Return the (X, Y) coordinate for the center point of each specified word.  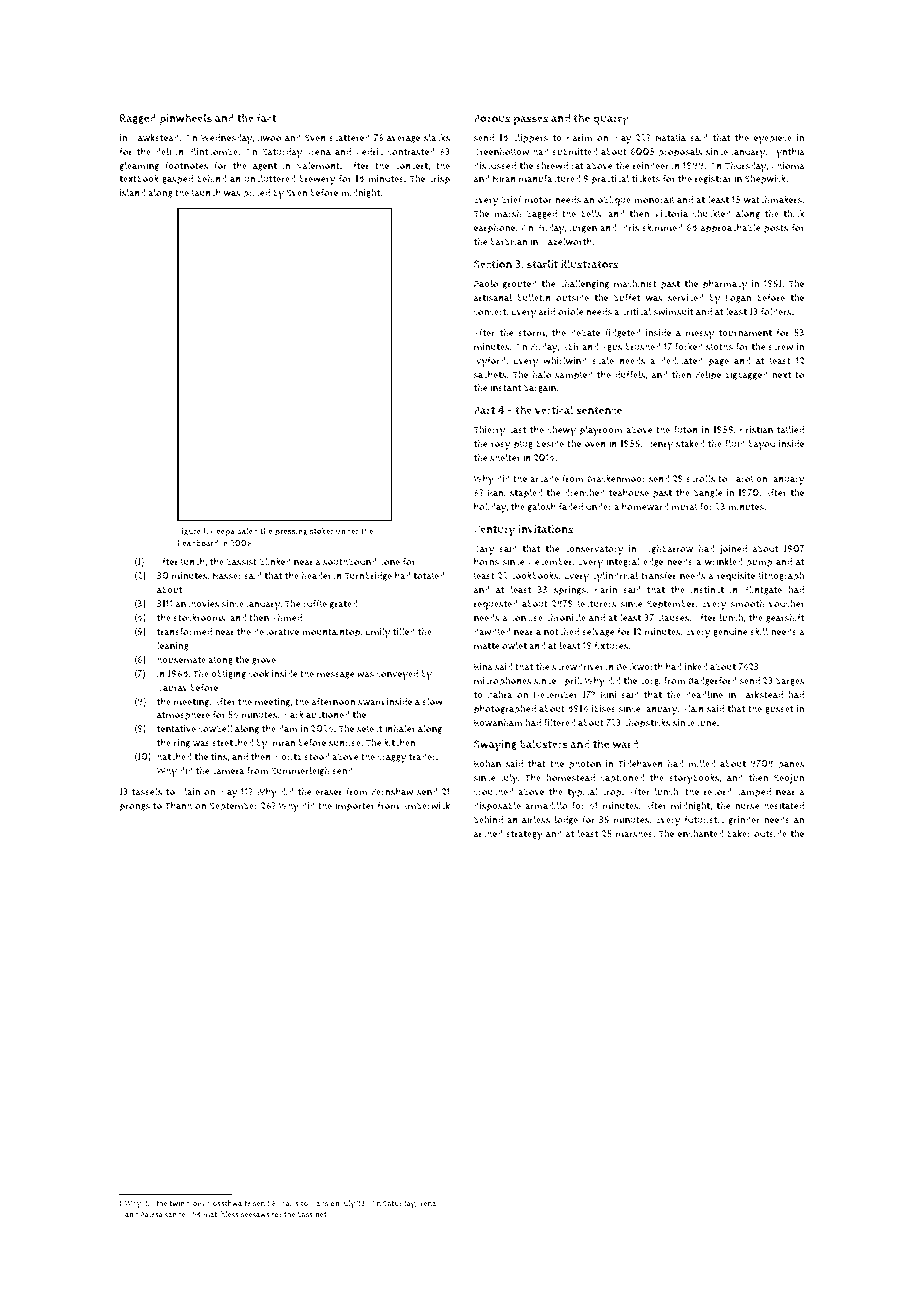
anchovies (197, 604)
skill (759, 632)
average (403, 139)
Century (494, 531)
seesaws (255, 1215)
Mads (319, 1203)
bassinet (312, 1214)
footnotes (186, 166)
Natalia (670, 137)
